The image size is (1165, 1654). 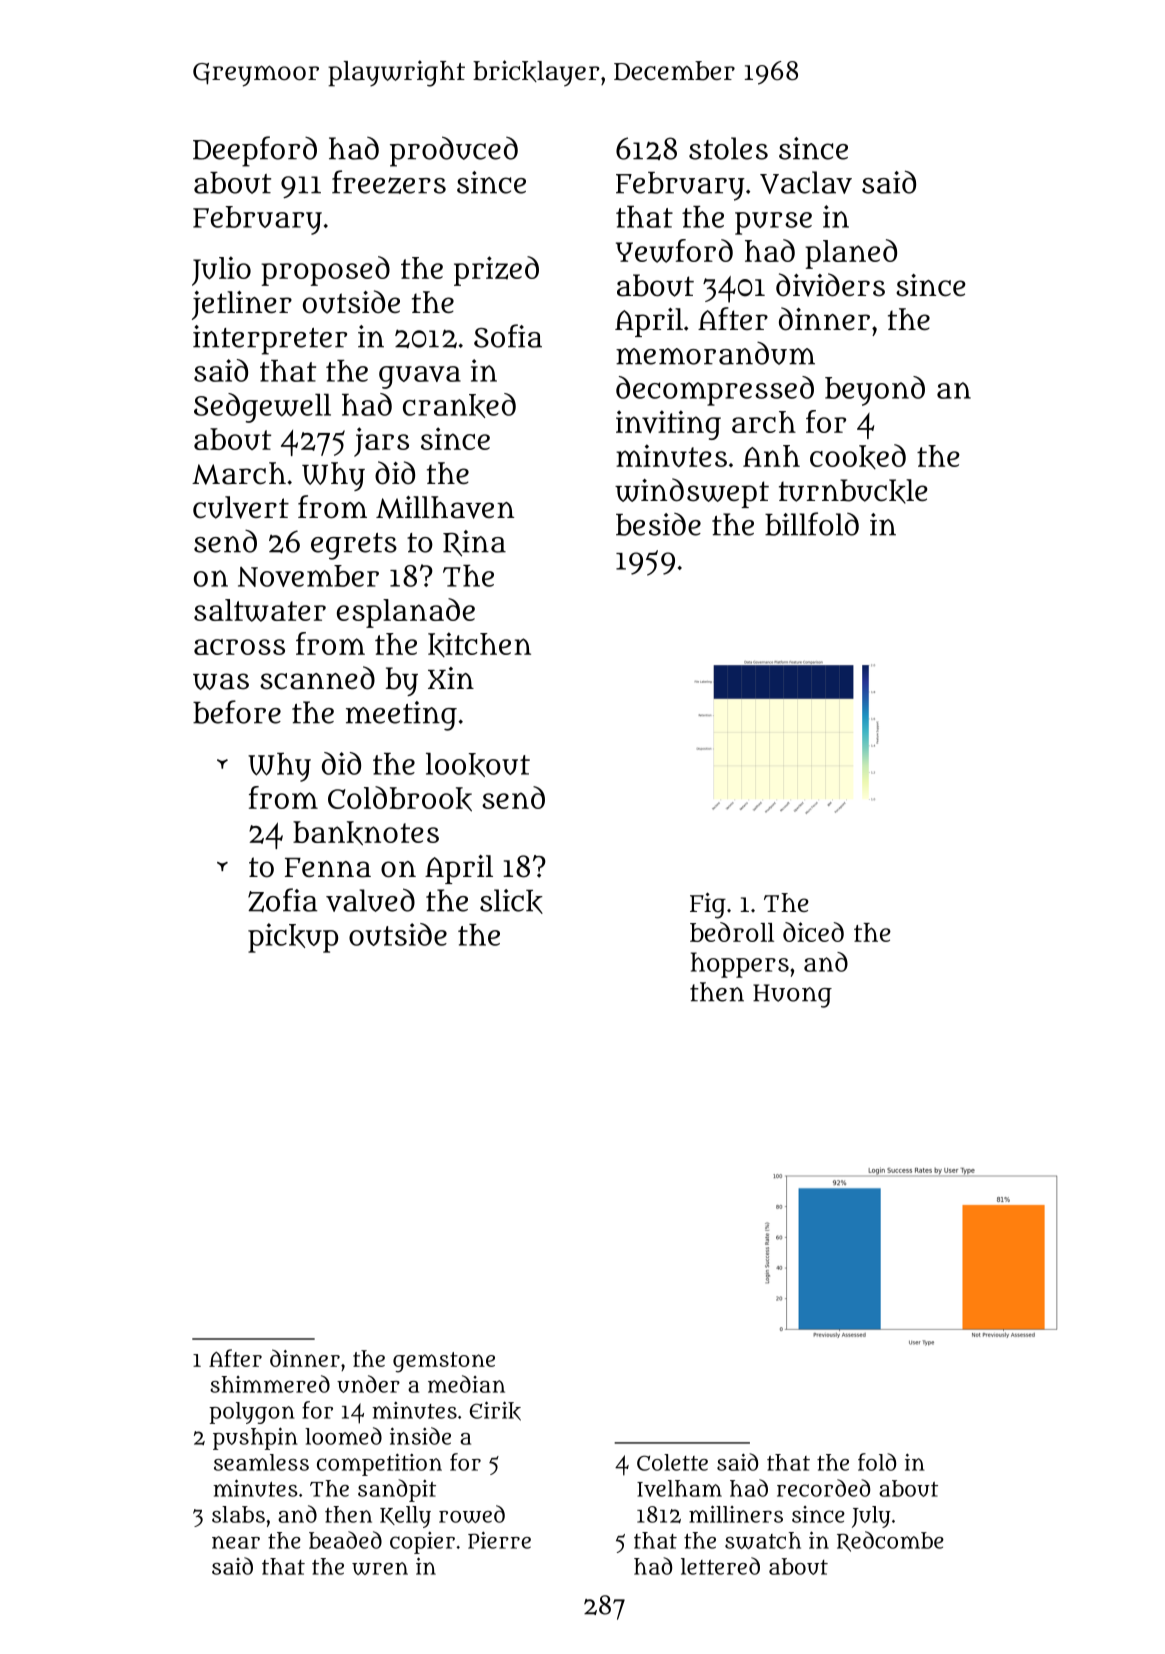 What do you see at coordinates (444, 1362) in the screenshot?
I see `gemstone` at bounding box center [444, 1362].
